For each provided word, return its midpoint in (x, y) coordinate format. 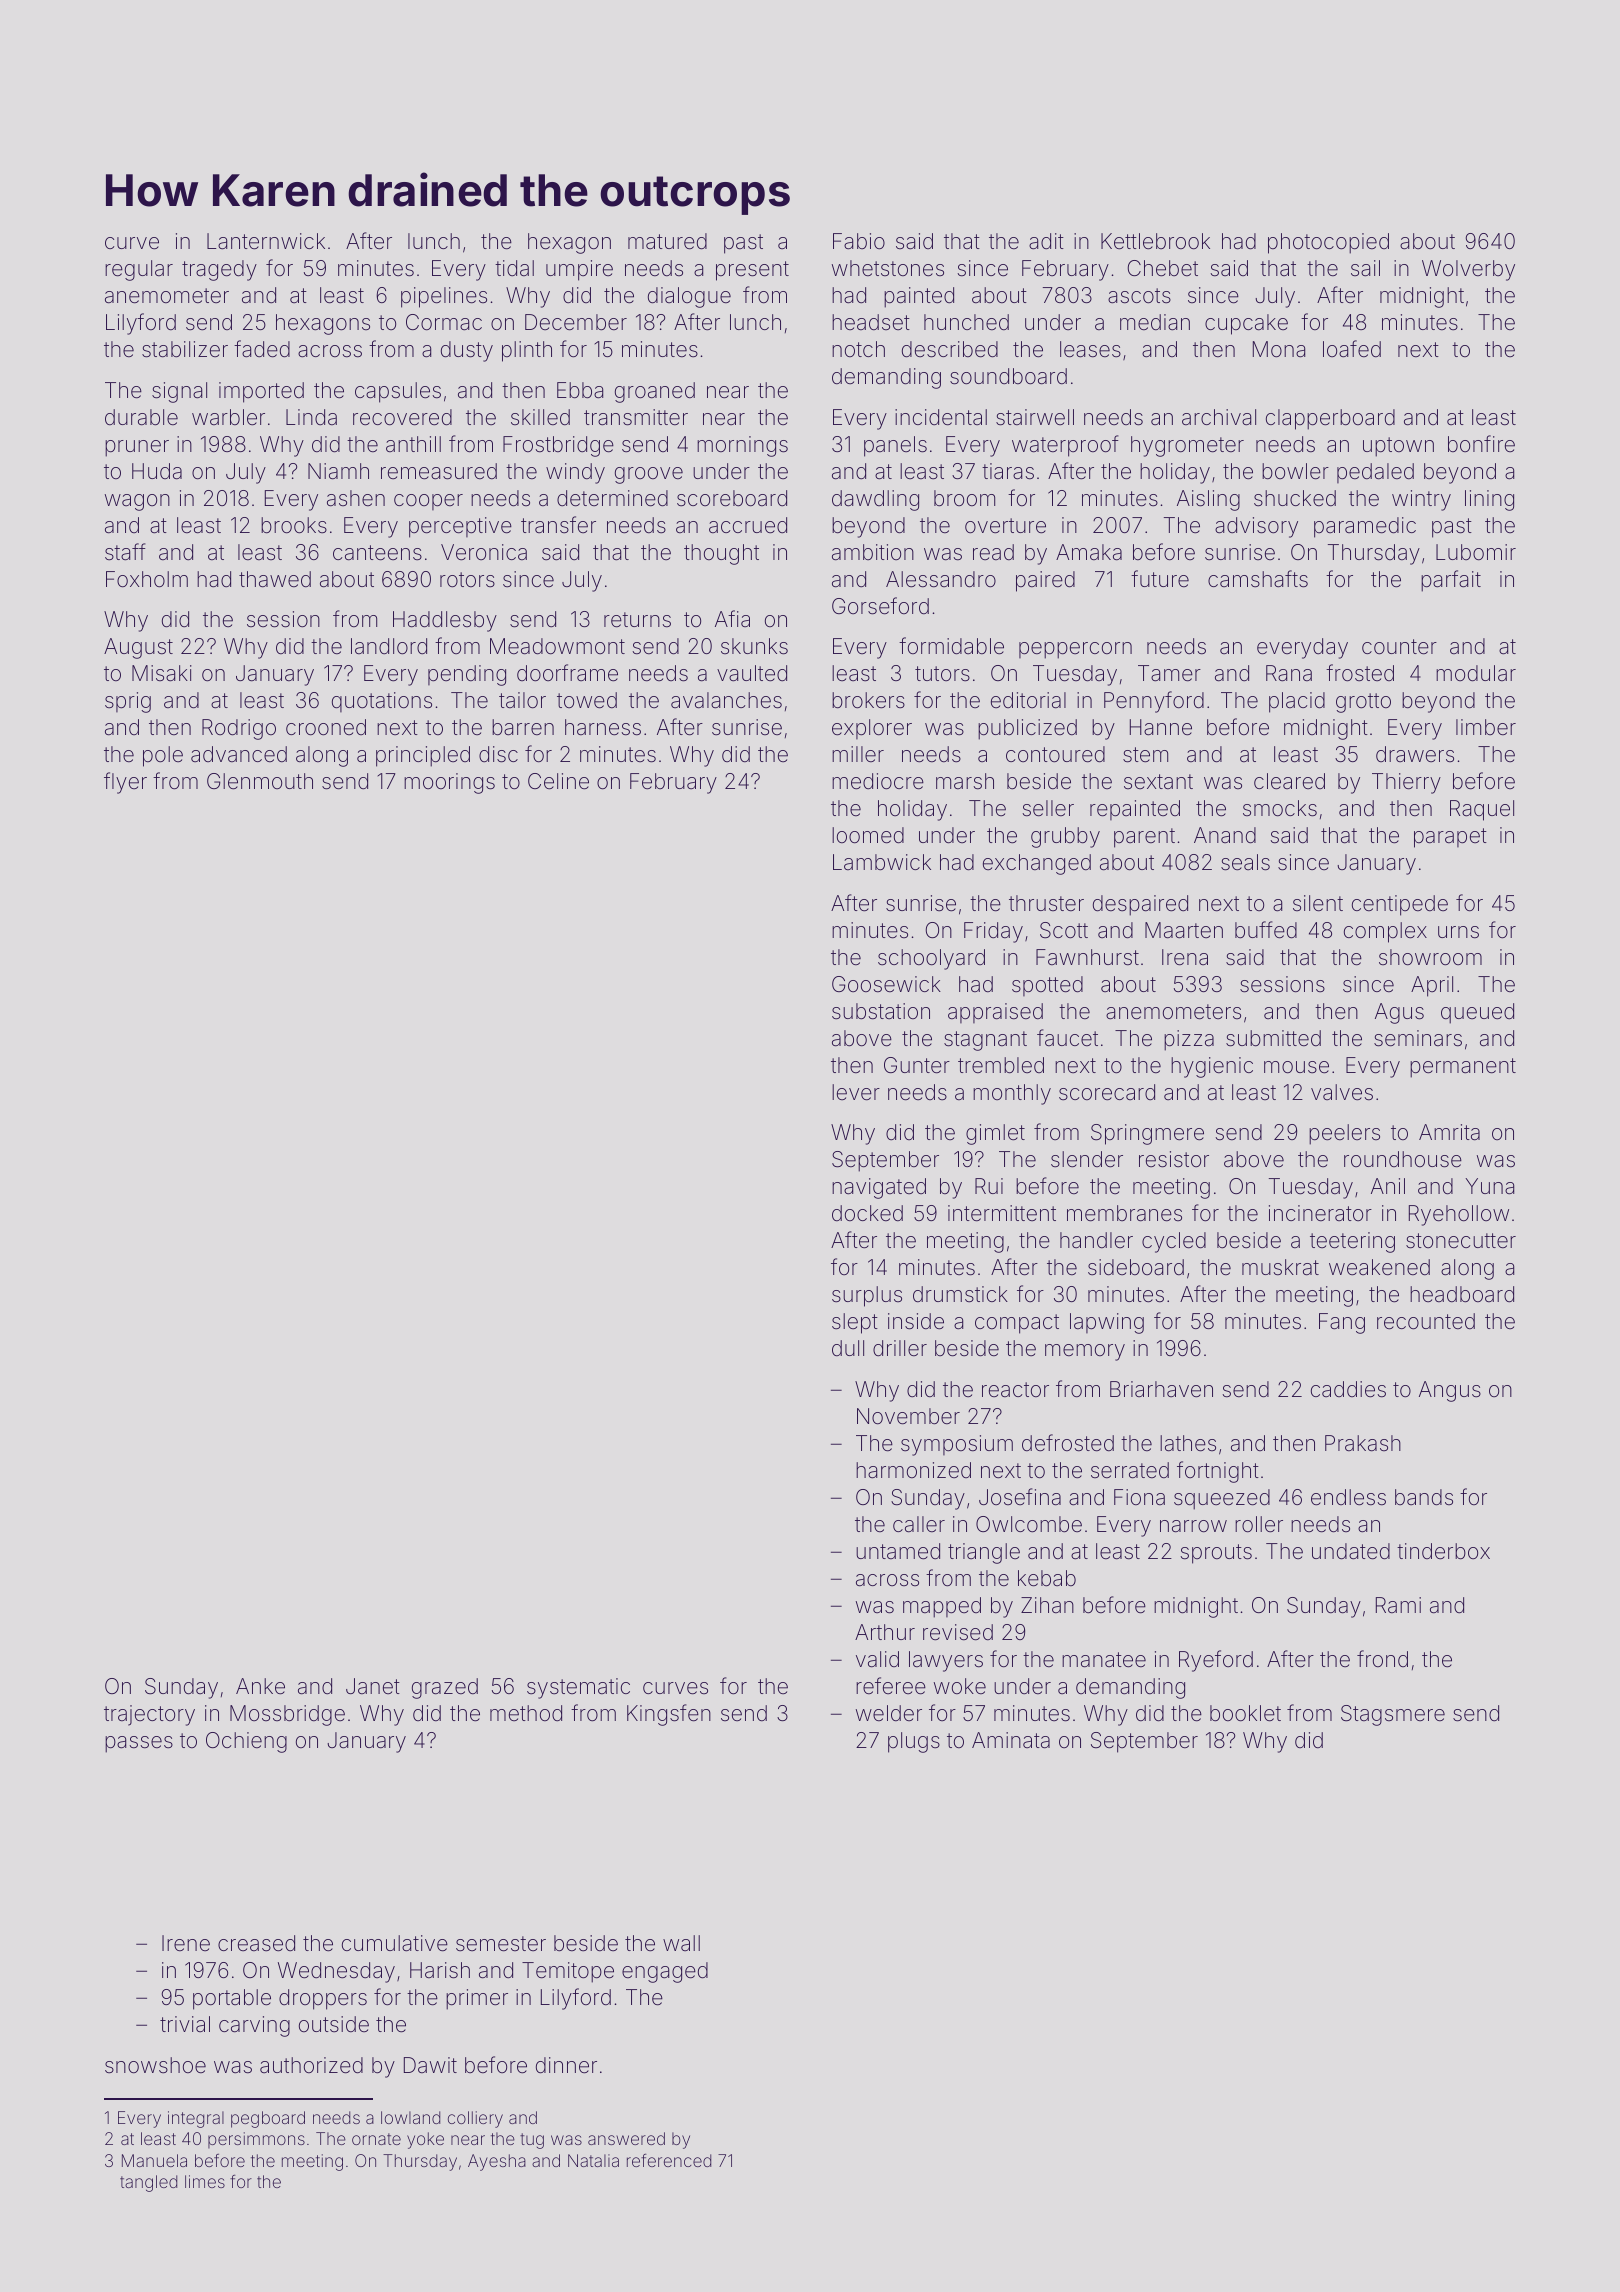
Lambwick (882, 862)
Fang (1342, 1323)
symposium (957, 1445)
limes (205, 2181)
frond (1382, 1658)
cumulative (395, 1943)
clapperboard (1330, 419)
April (1432, 986)
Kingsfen (669, 1715)
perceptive (460, 527)
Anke (260, 1686)
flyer (125, 783)
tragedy (219, 270)
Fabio (859, 241)
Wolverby (1468, 270)
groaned (655, 392)
